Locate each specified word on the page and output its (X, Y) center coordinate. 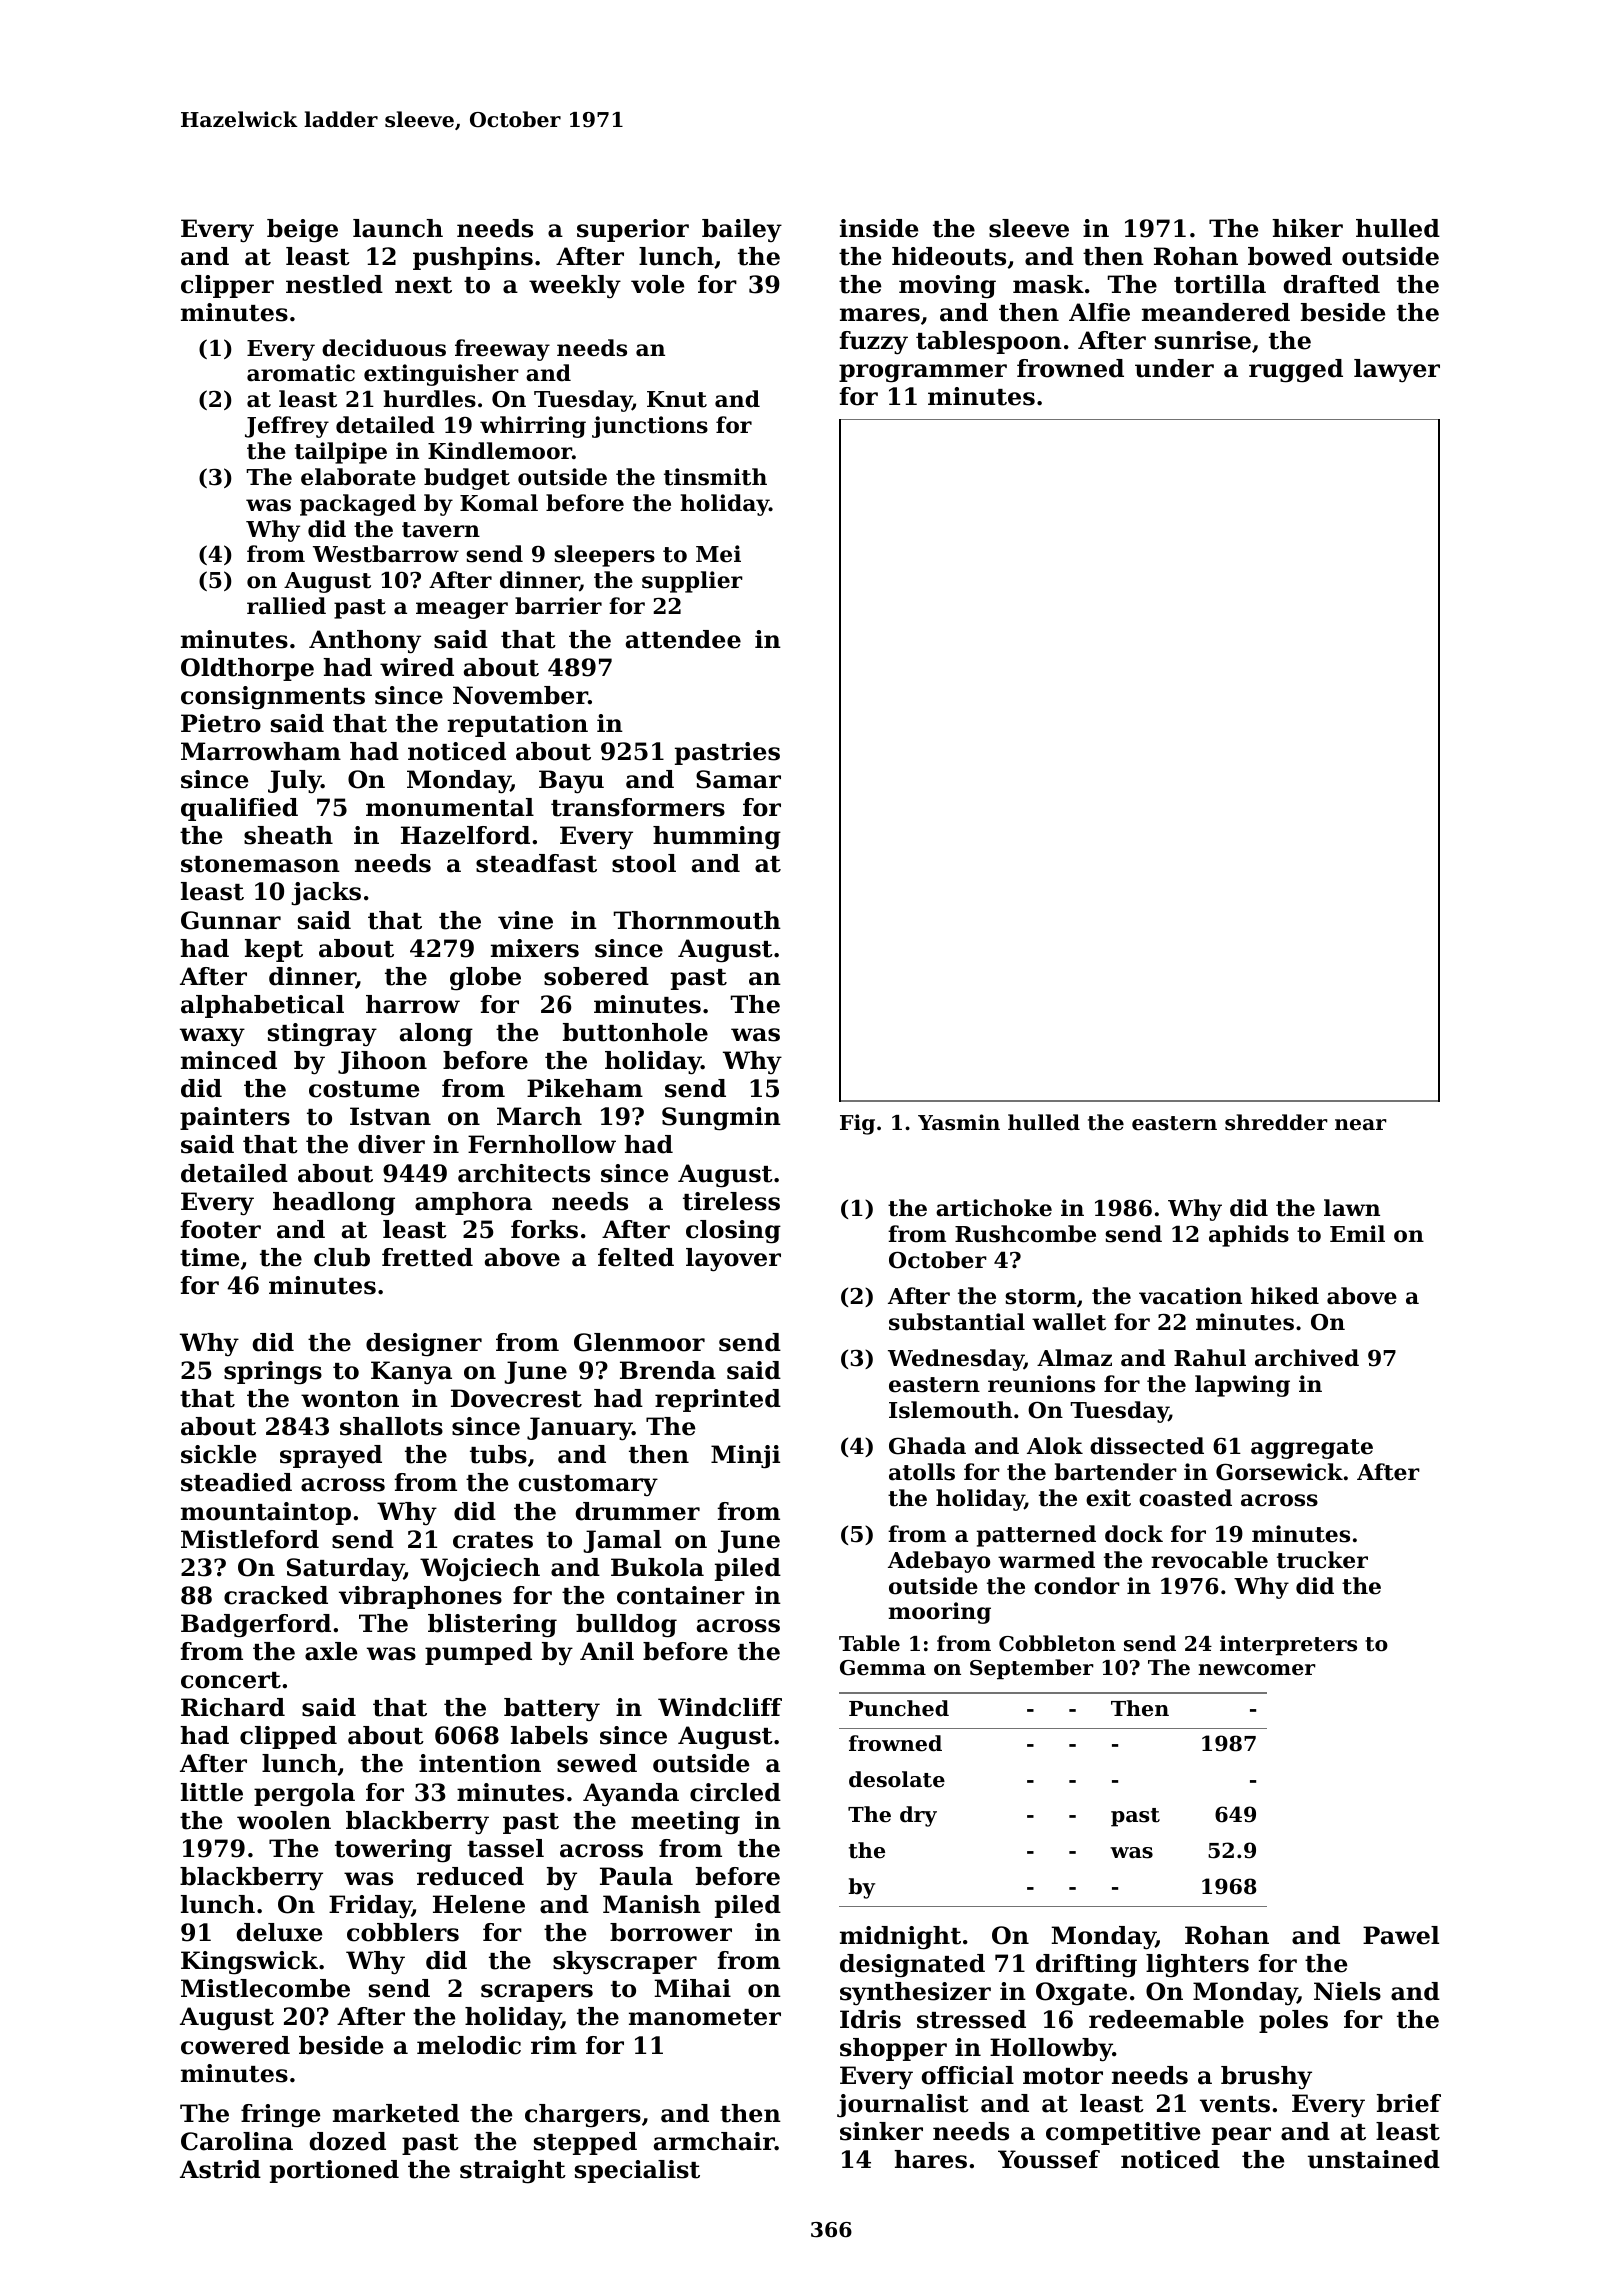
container (681, 1595)
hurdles (429, 399)
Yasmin (959, 1122)
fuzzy (873, 343)
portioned (334, 2171)
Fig (857, 1124)
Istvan (390, 1116)
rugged (1296, 371)
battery (552, 1709)
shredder (1276, 1122)
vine (525, 920)
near (1361, 1125)
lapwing (1242, 1386)
